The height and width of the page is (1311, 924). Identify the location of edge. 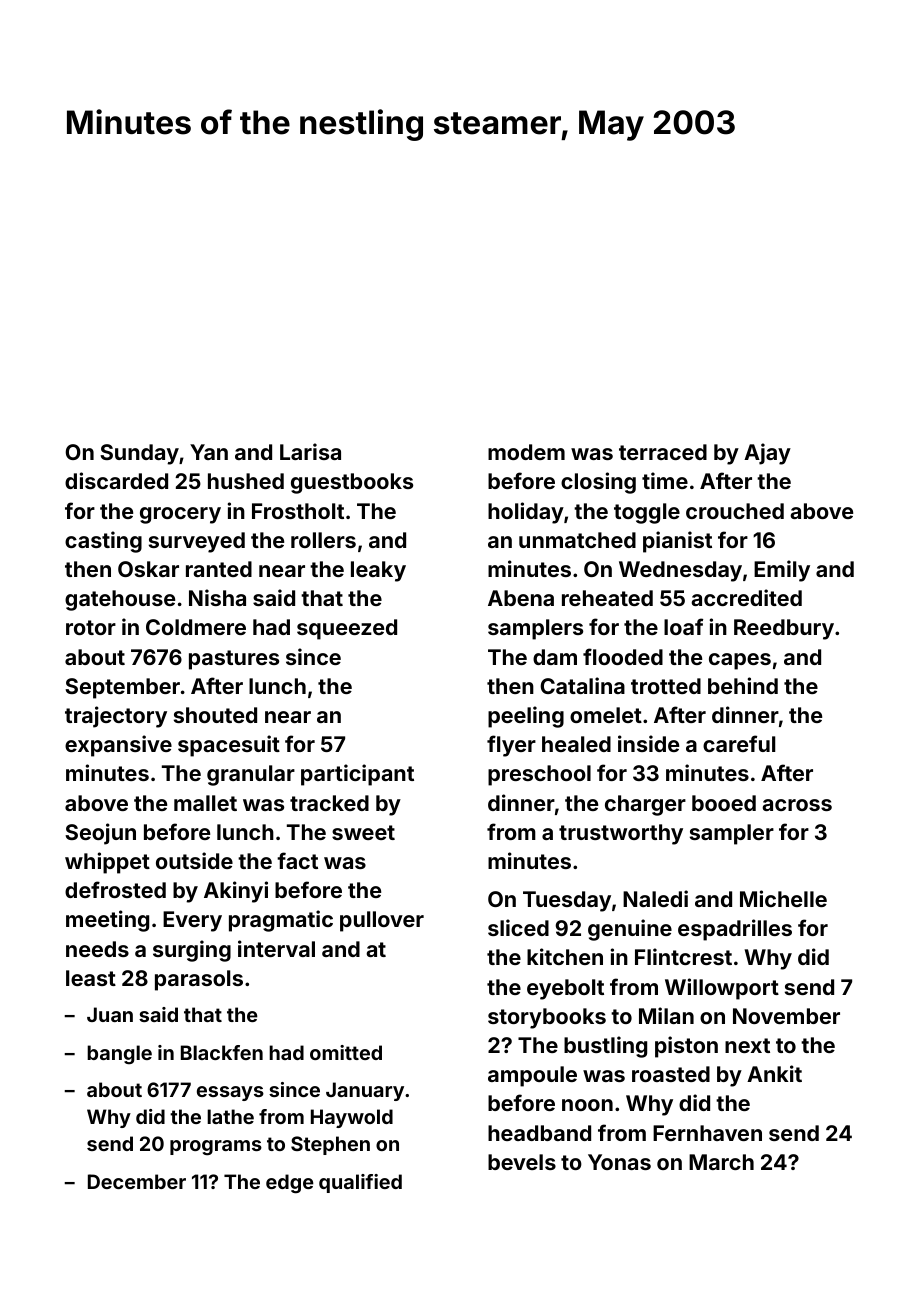
(290, 1184).
